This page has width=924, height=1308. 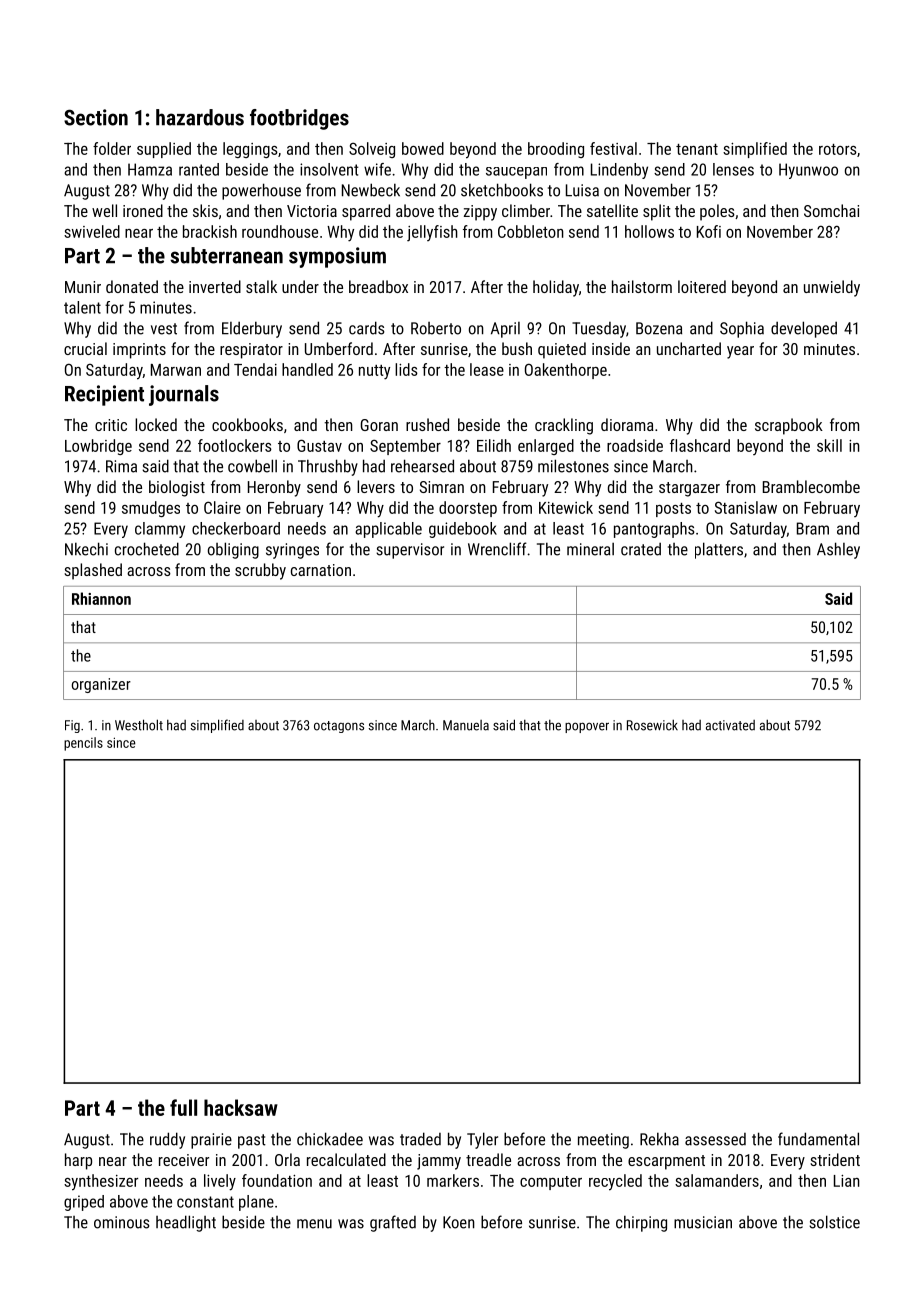 I want to click on Koen, so click(x=459, y=1222).
